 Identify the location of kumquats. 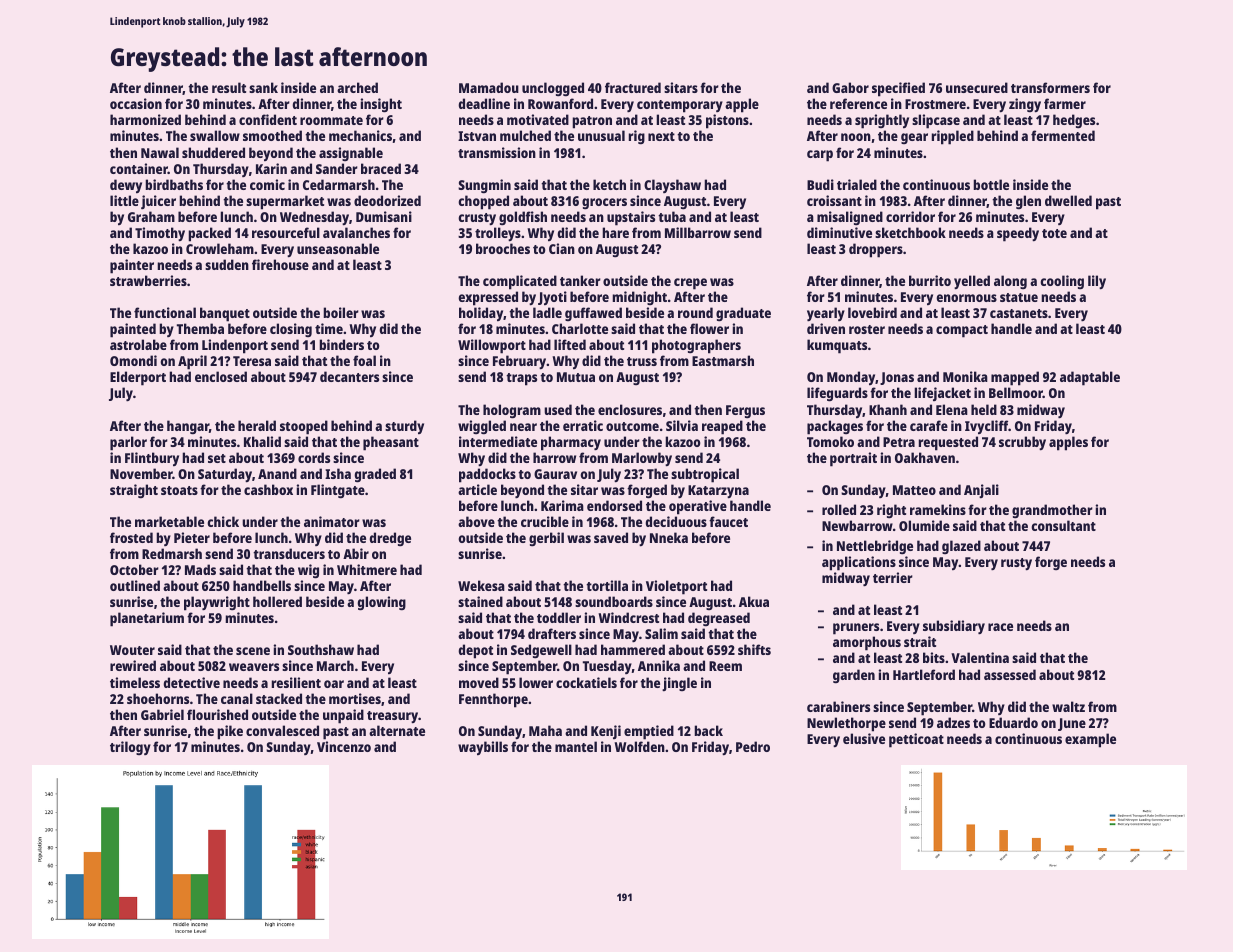
(837, 346).
